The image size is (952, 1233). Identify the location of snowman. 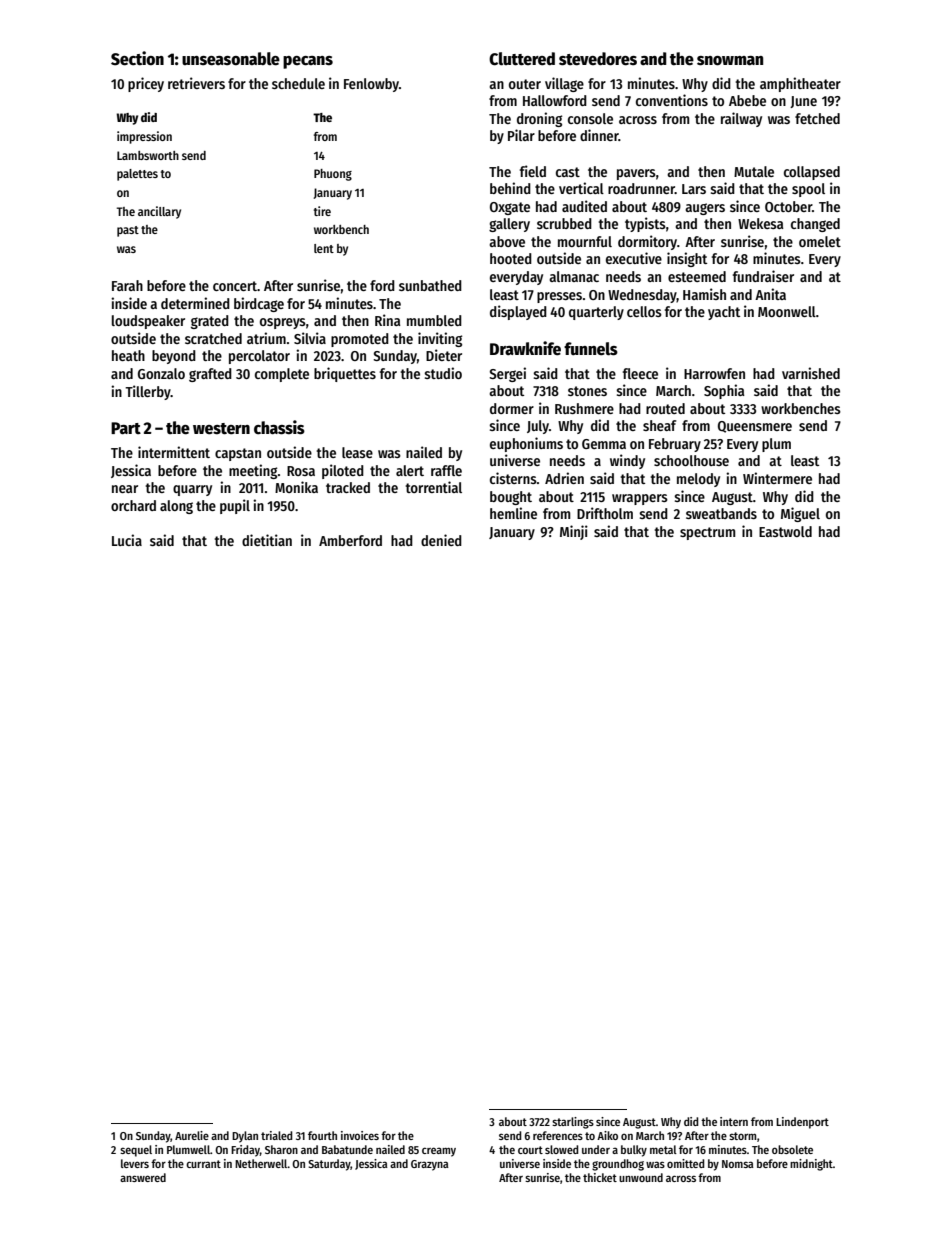
(730, 61).
